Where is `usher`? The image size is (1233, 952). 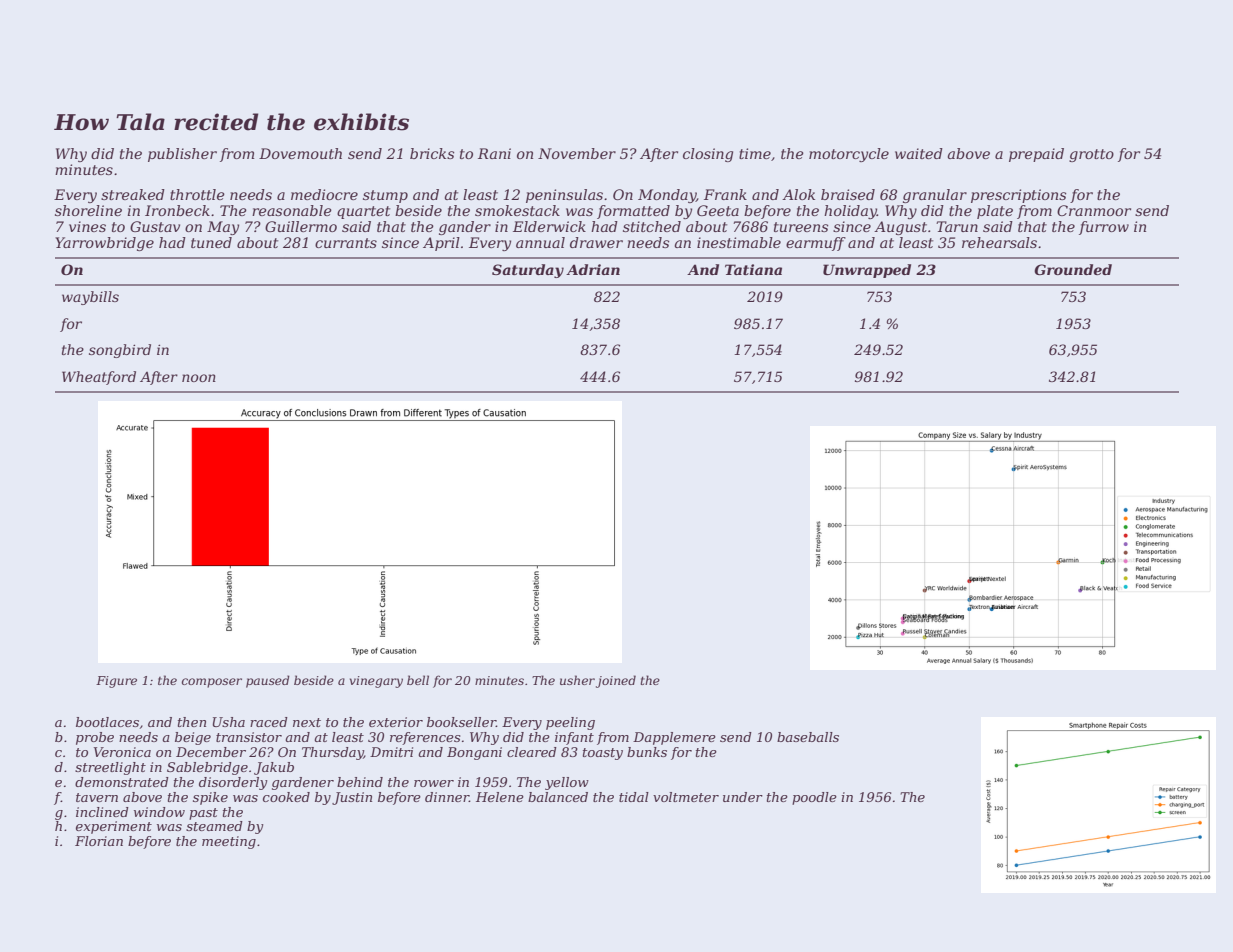
usher is located at coordinates (577, 680).
